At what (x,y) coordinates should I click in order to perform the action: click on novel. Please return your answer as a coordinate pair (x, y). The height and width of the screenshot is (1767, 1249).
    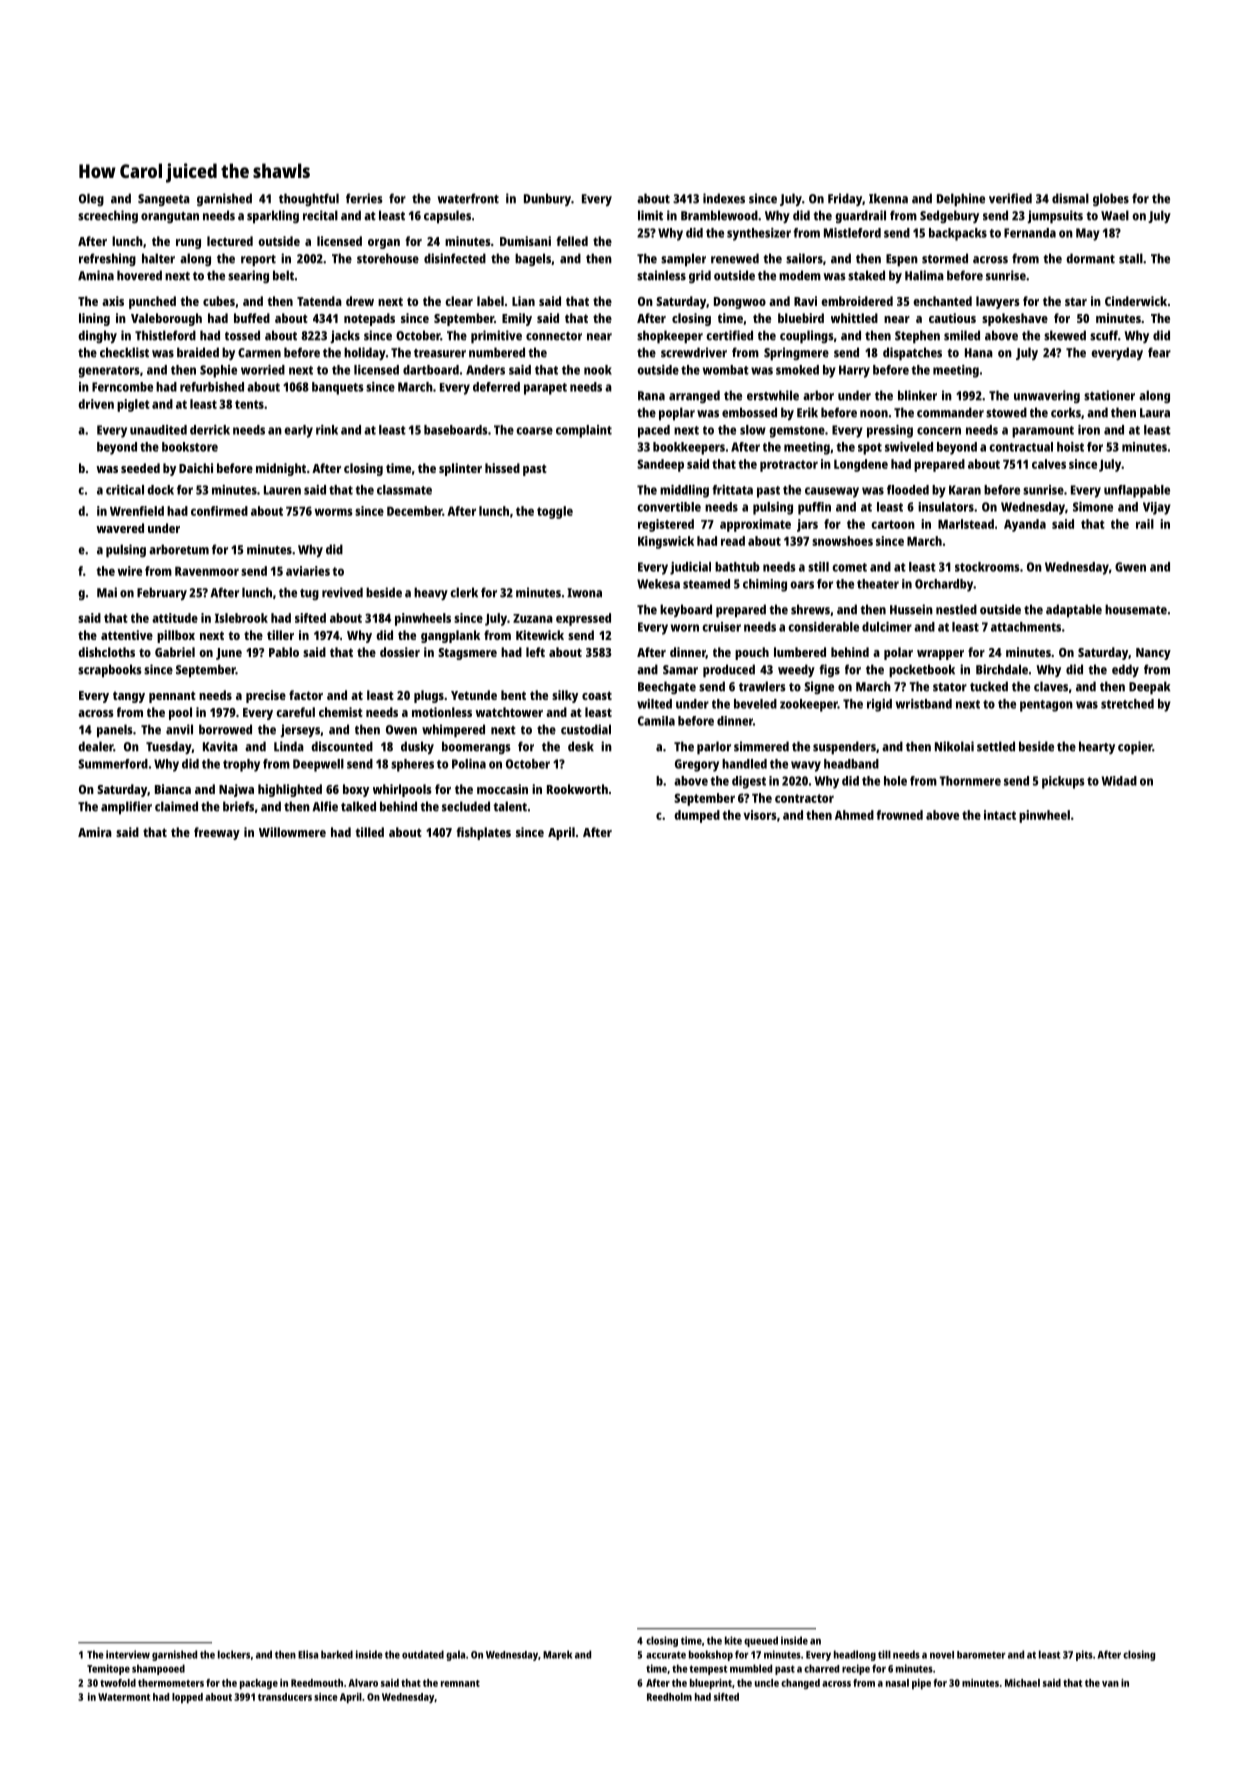
    Looking at the image, I should click on (942, 1655).
